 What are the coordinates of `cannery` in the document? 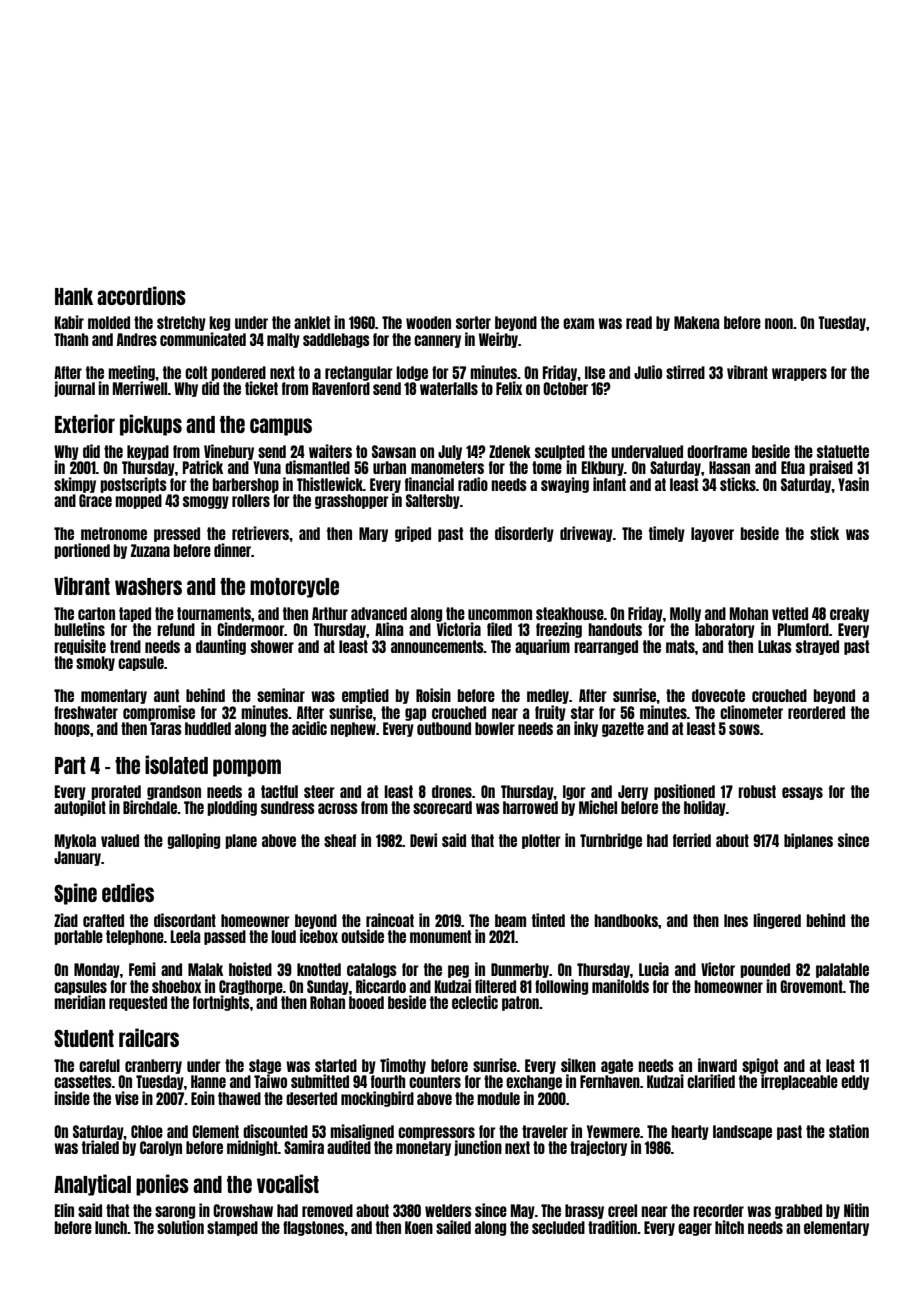 It's located at (437, 341).
